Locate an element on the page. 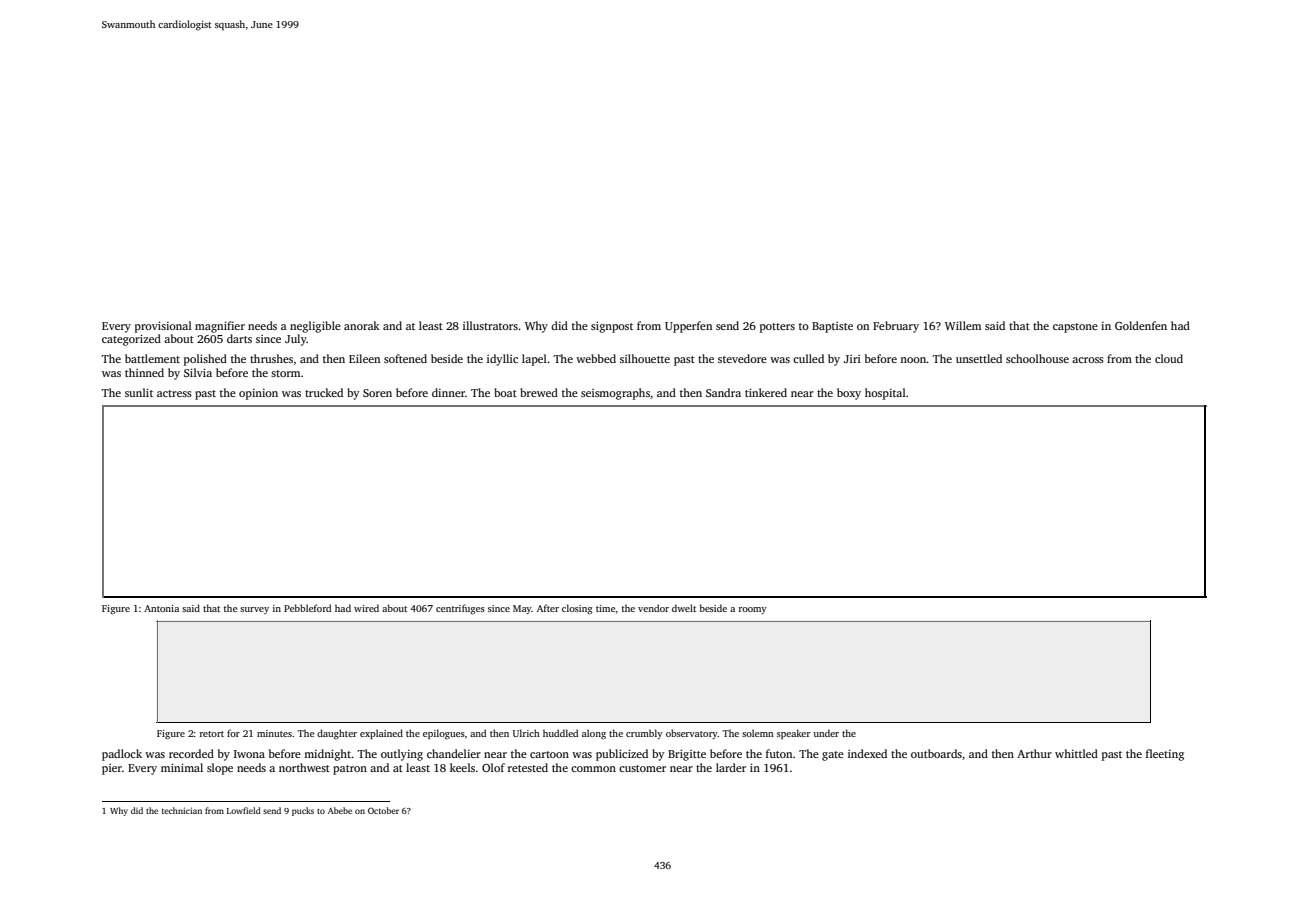 This page has height=924, width=1308. fleeting is located at coordinates (1165, 755).
